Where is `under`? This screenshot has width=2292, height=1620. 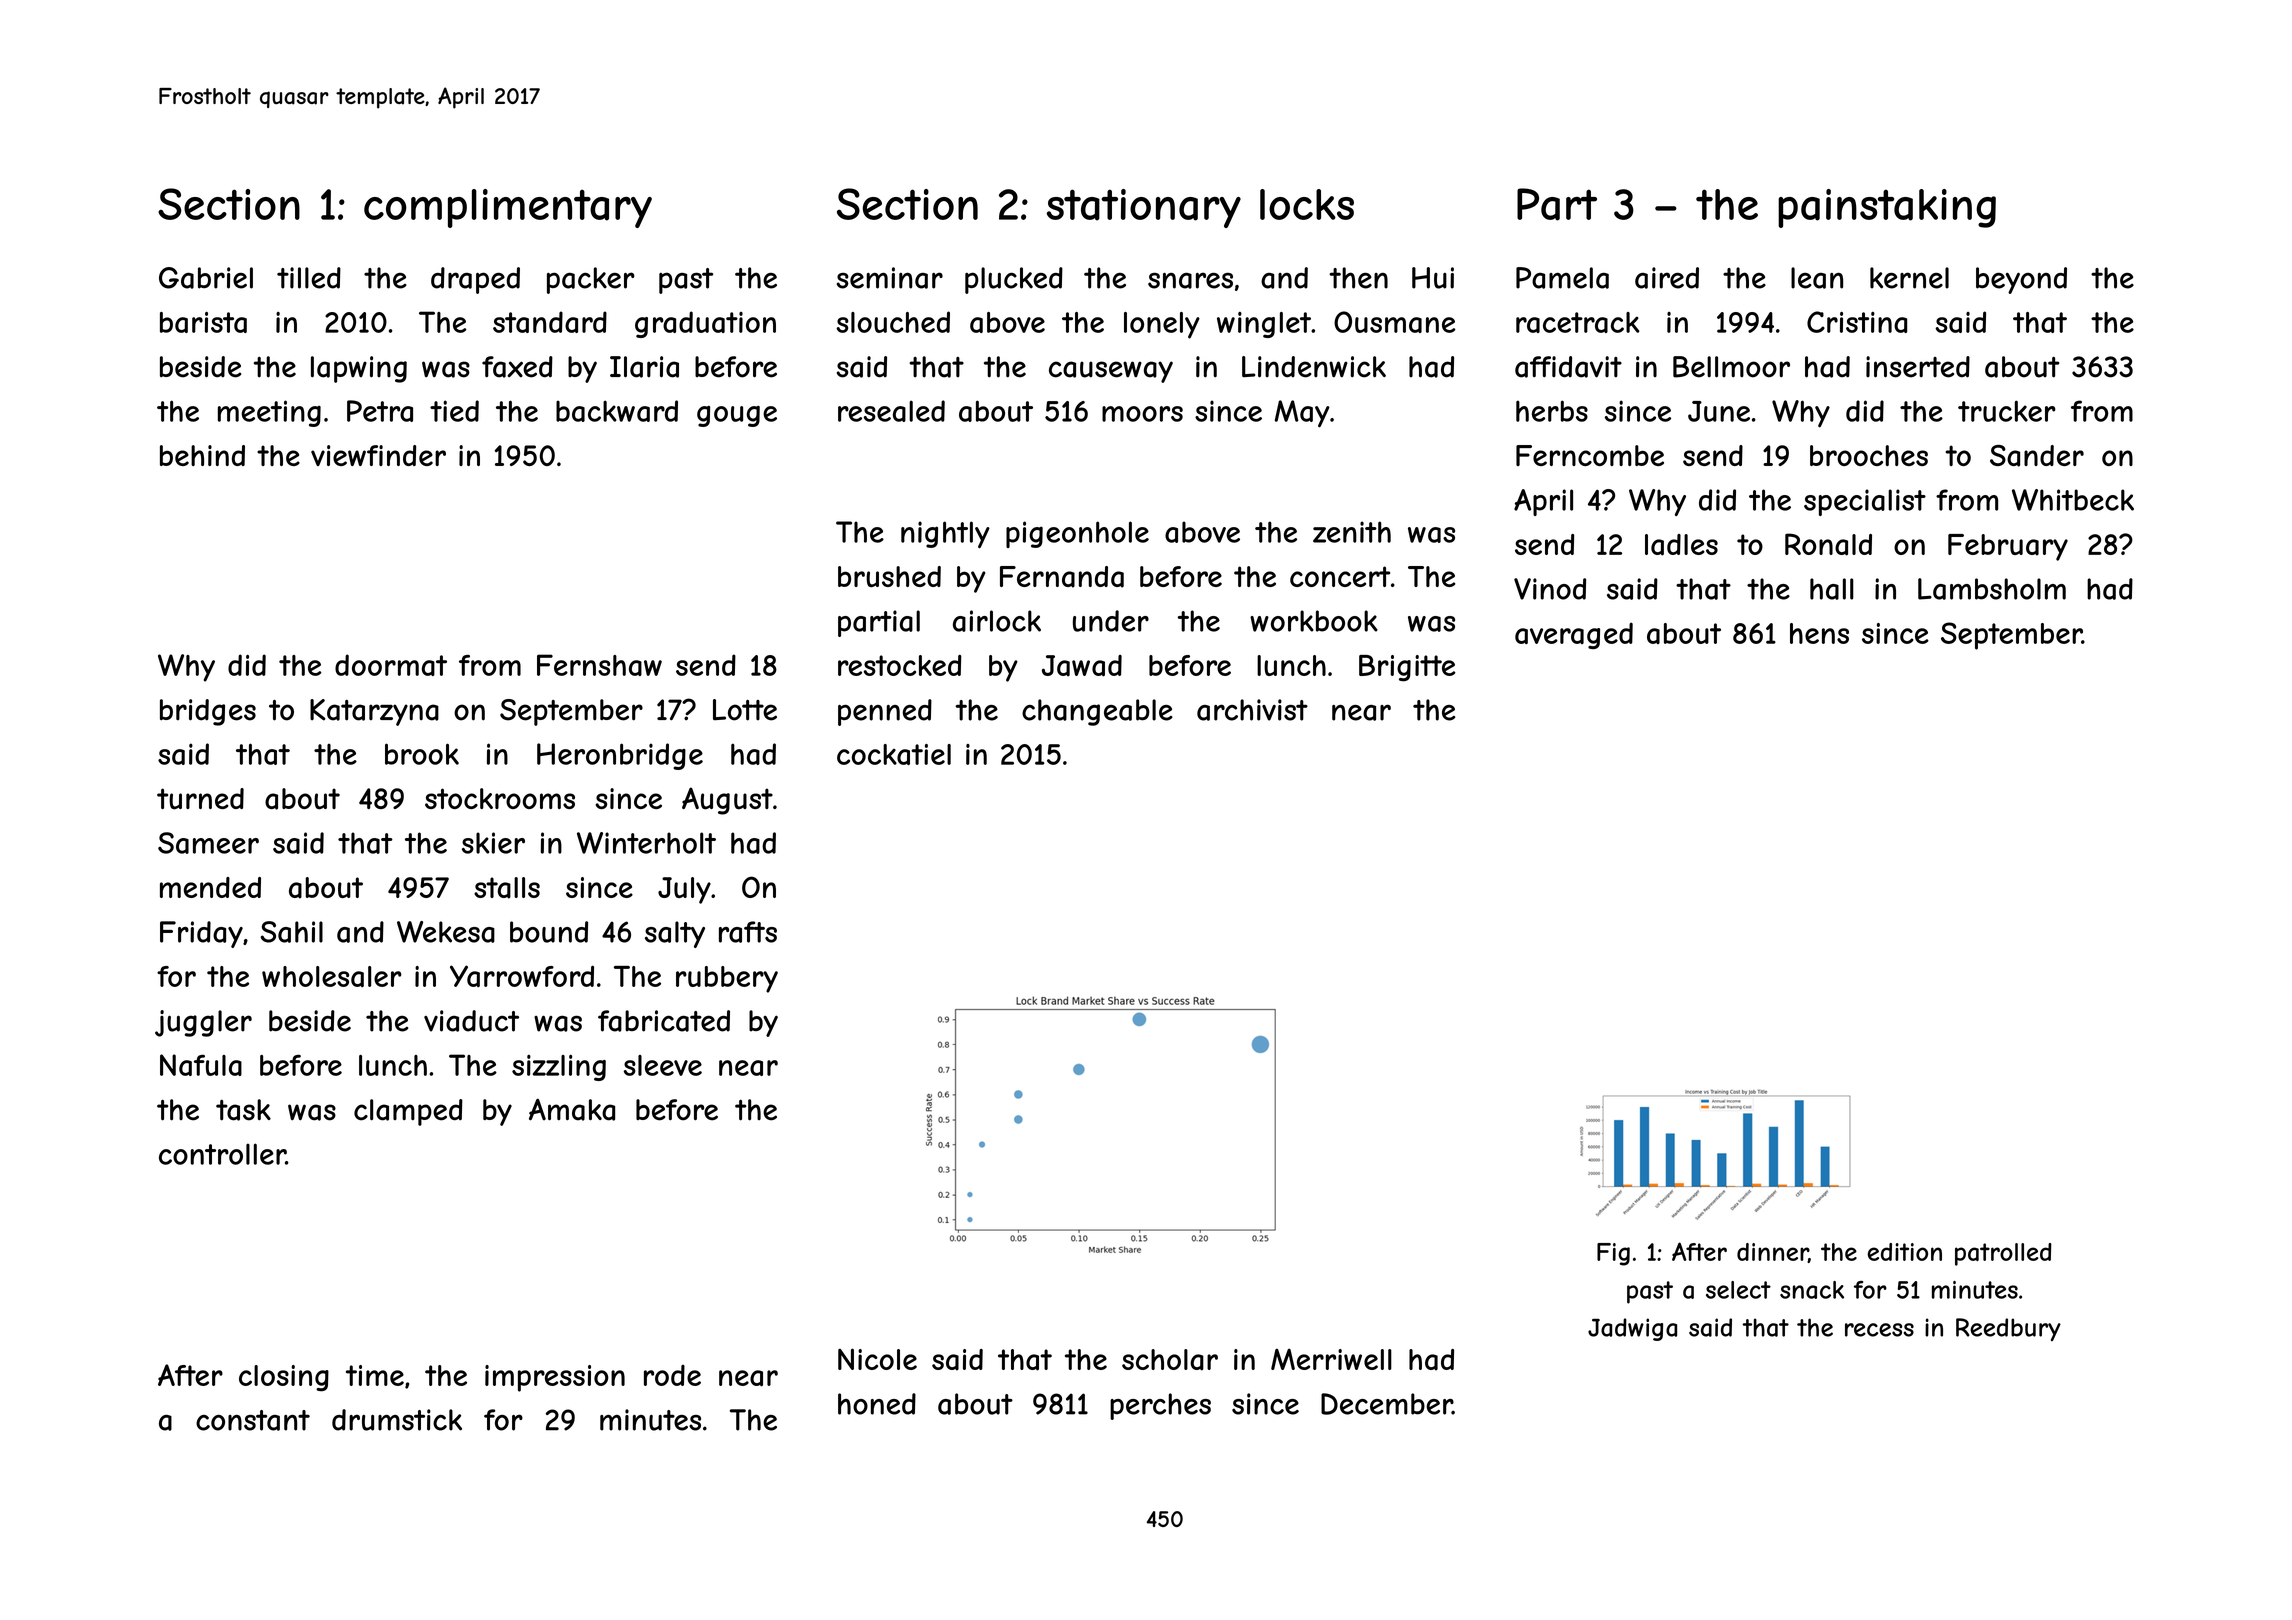
under is located at coordinates (1111, 621).
